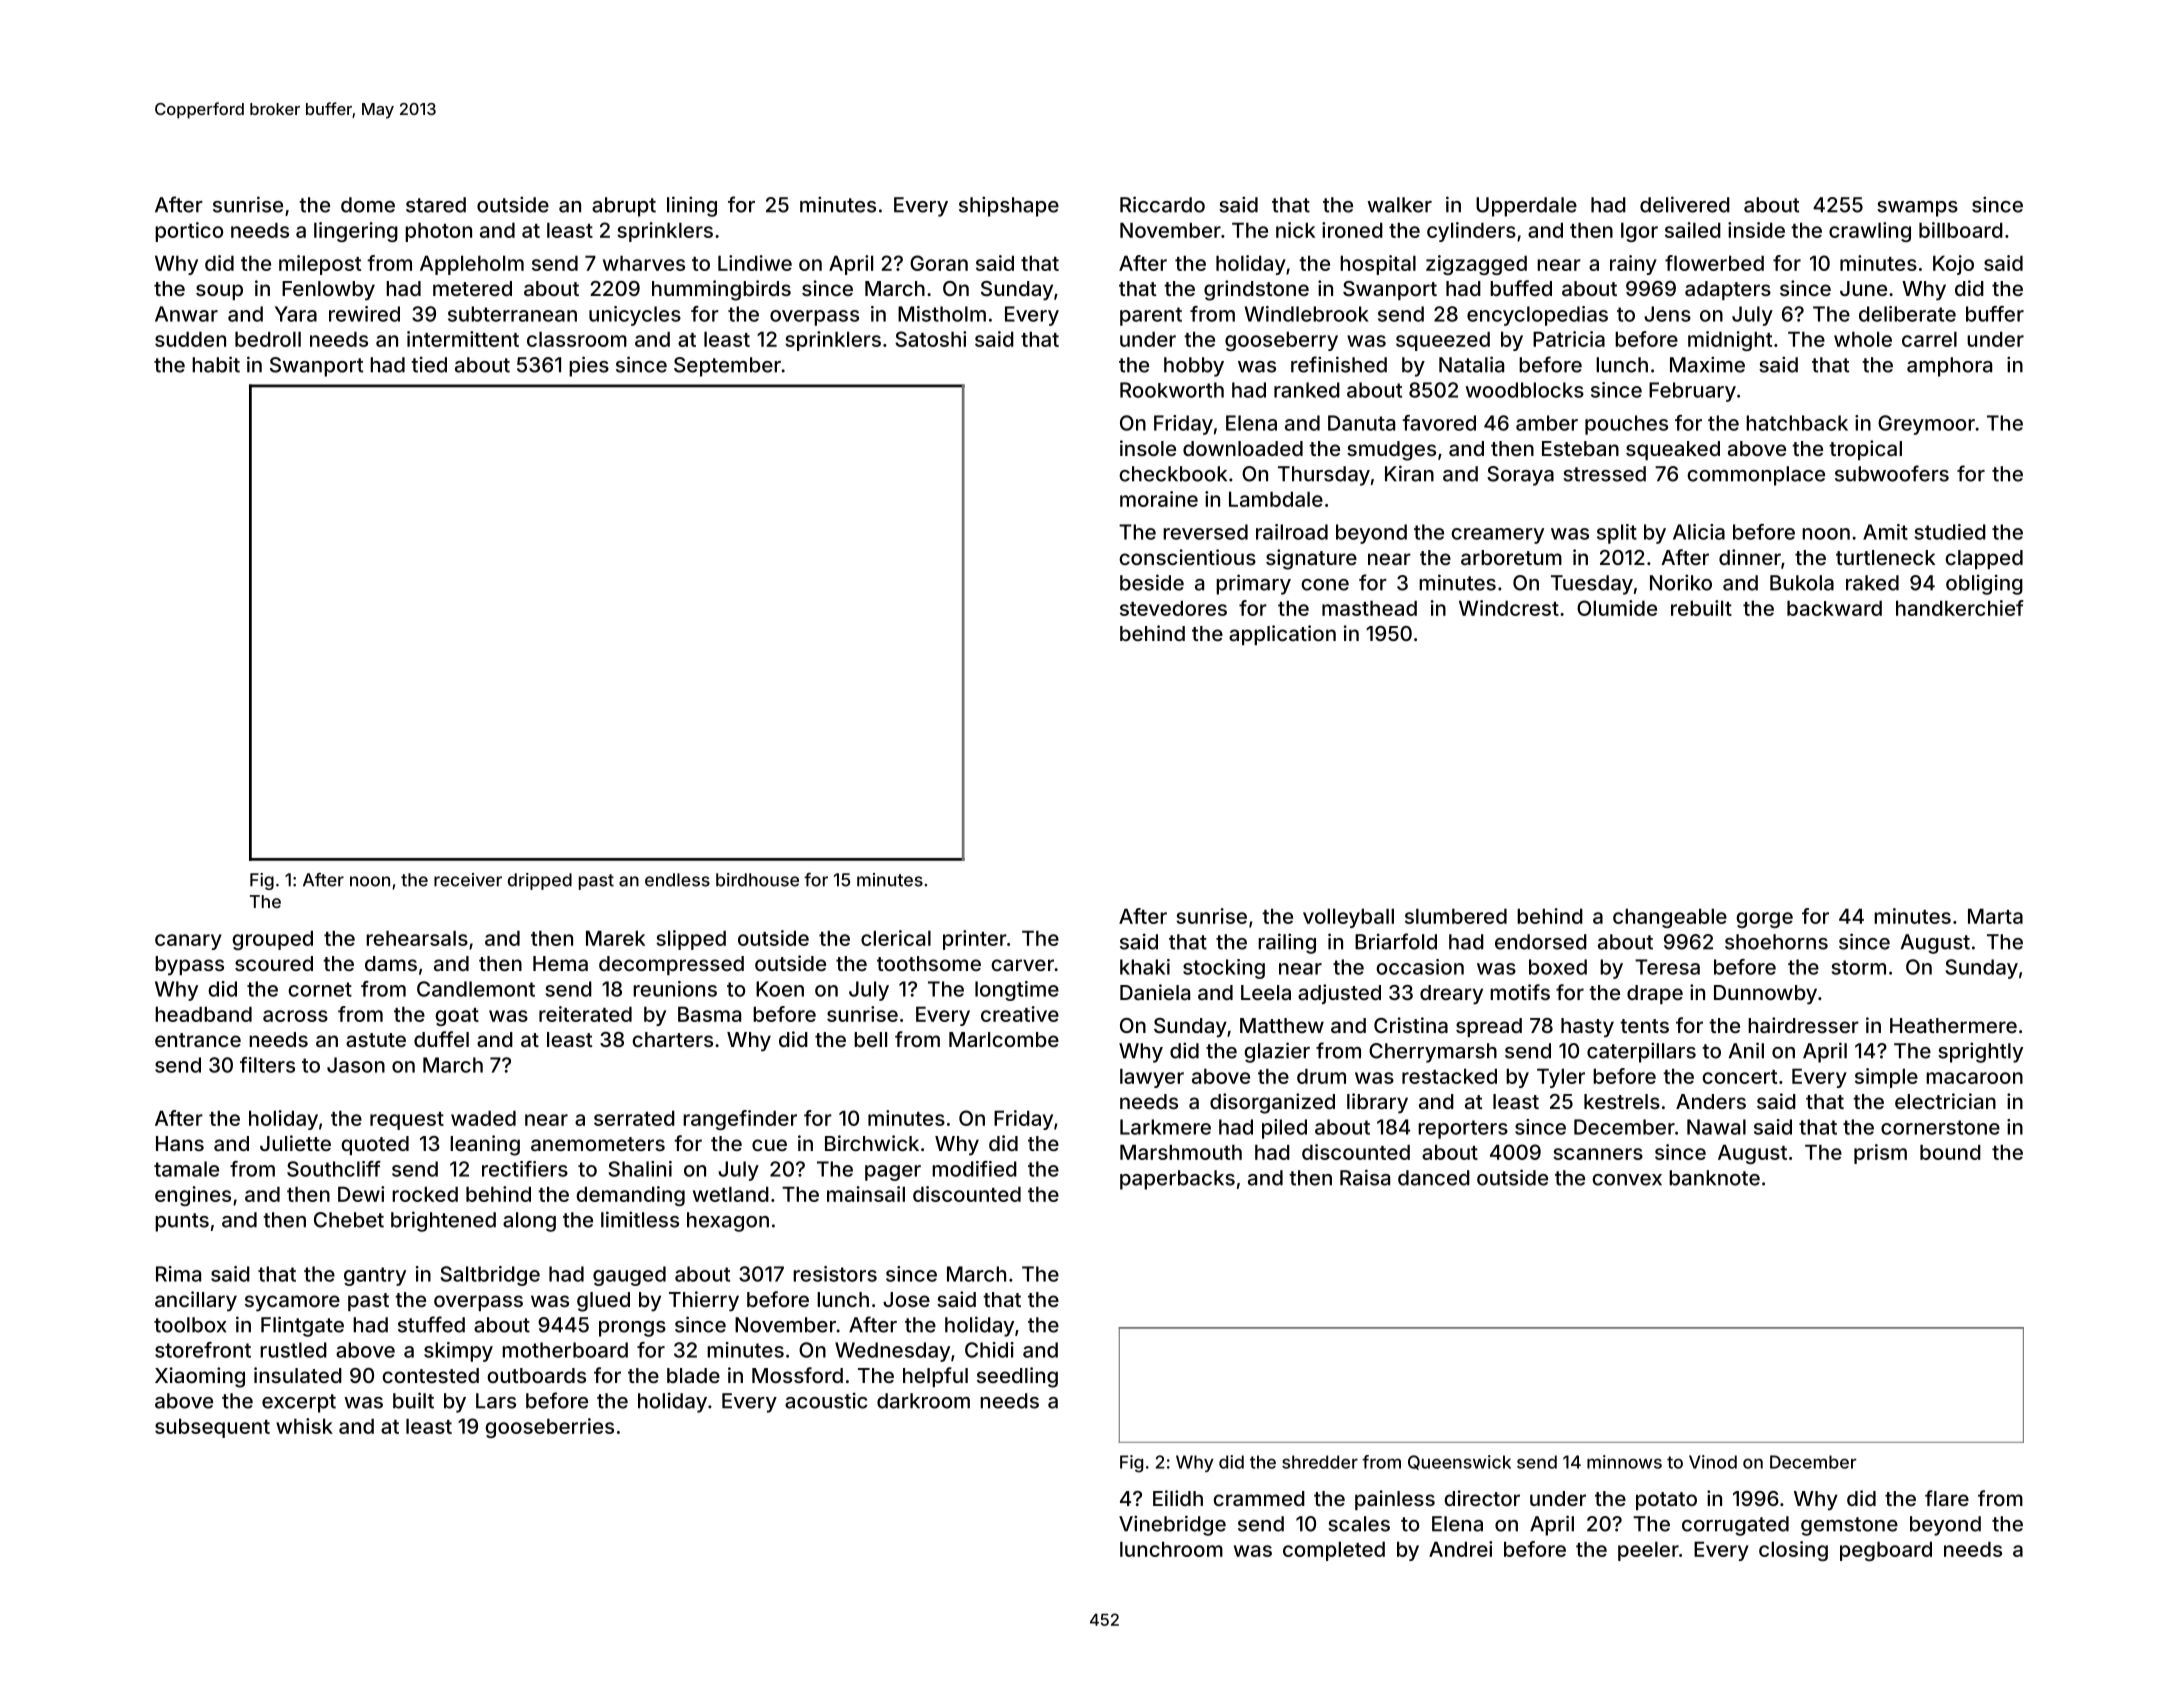 The width and height of the screenshot is (2178, 1683). I want to click on Vinebridge, so click(1172, 1525).
